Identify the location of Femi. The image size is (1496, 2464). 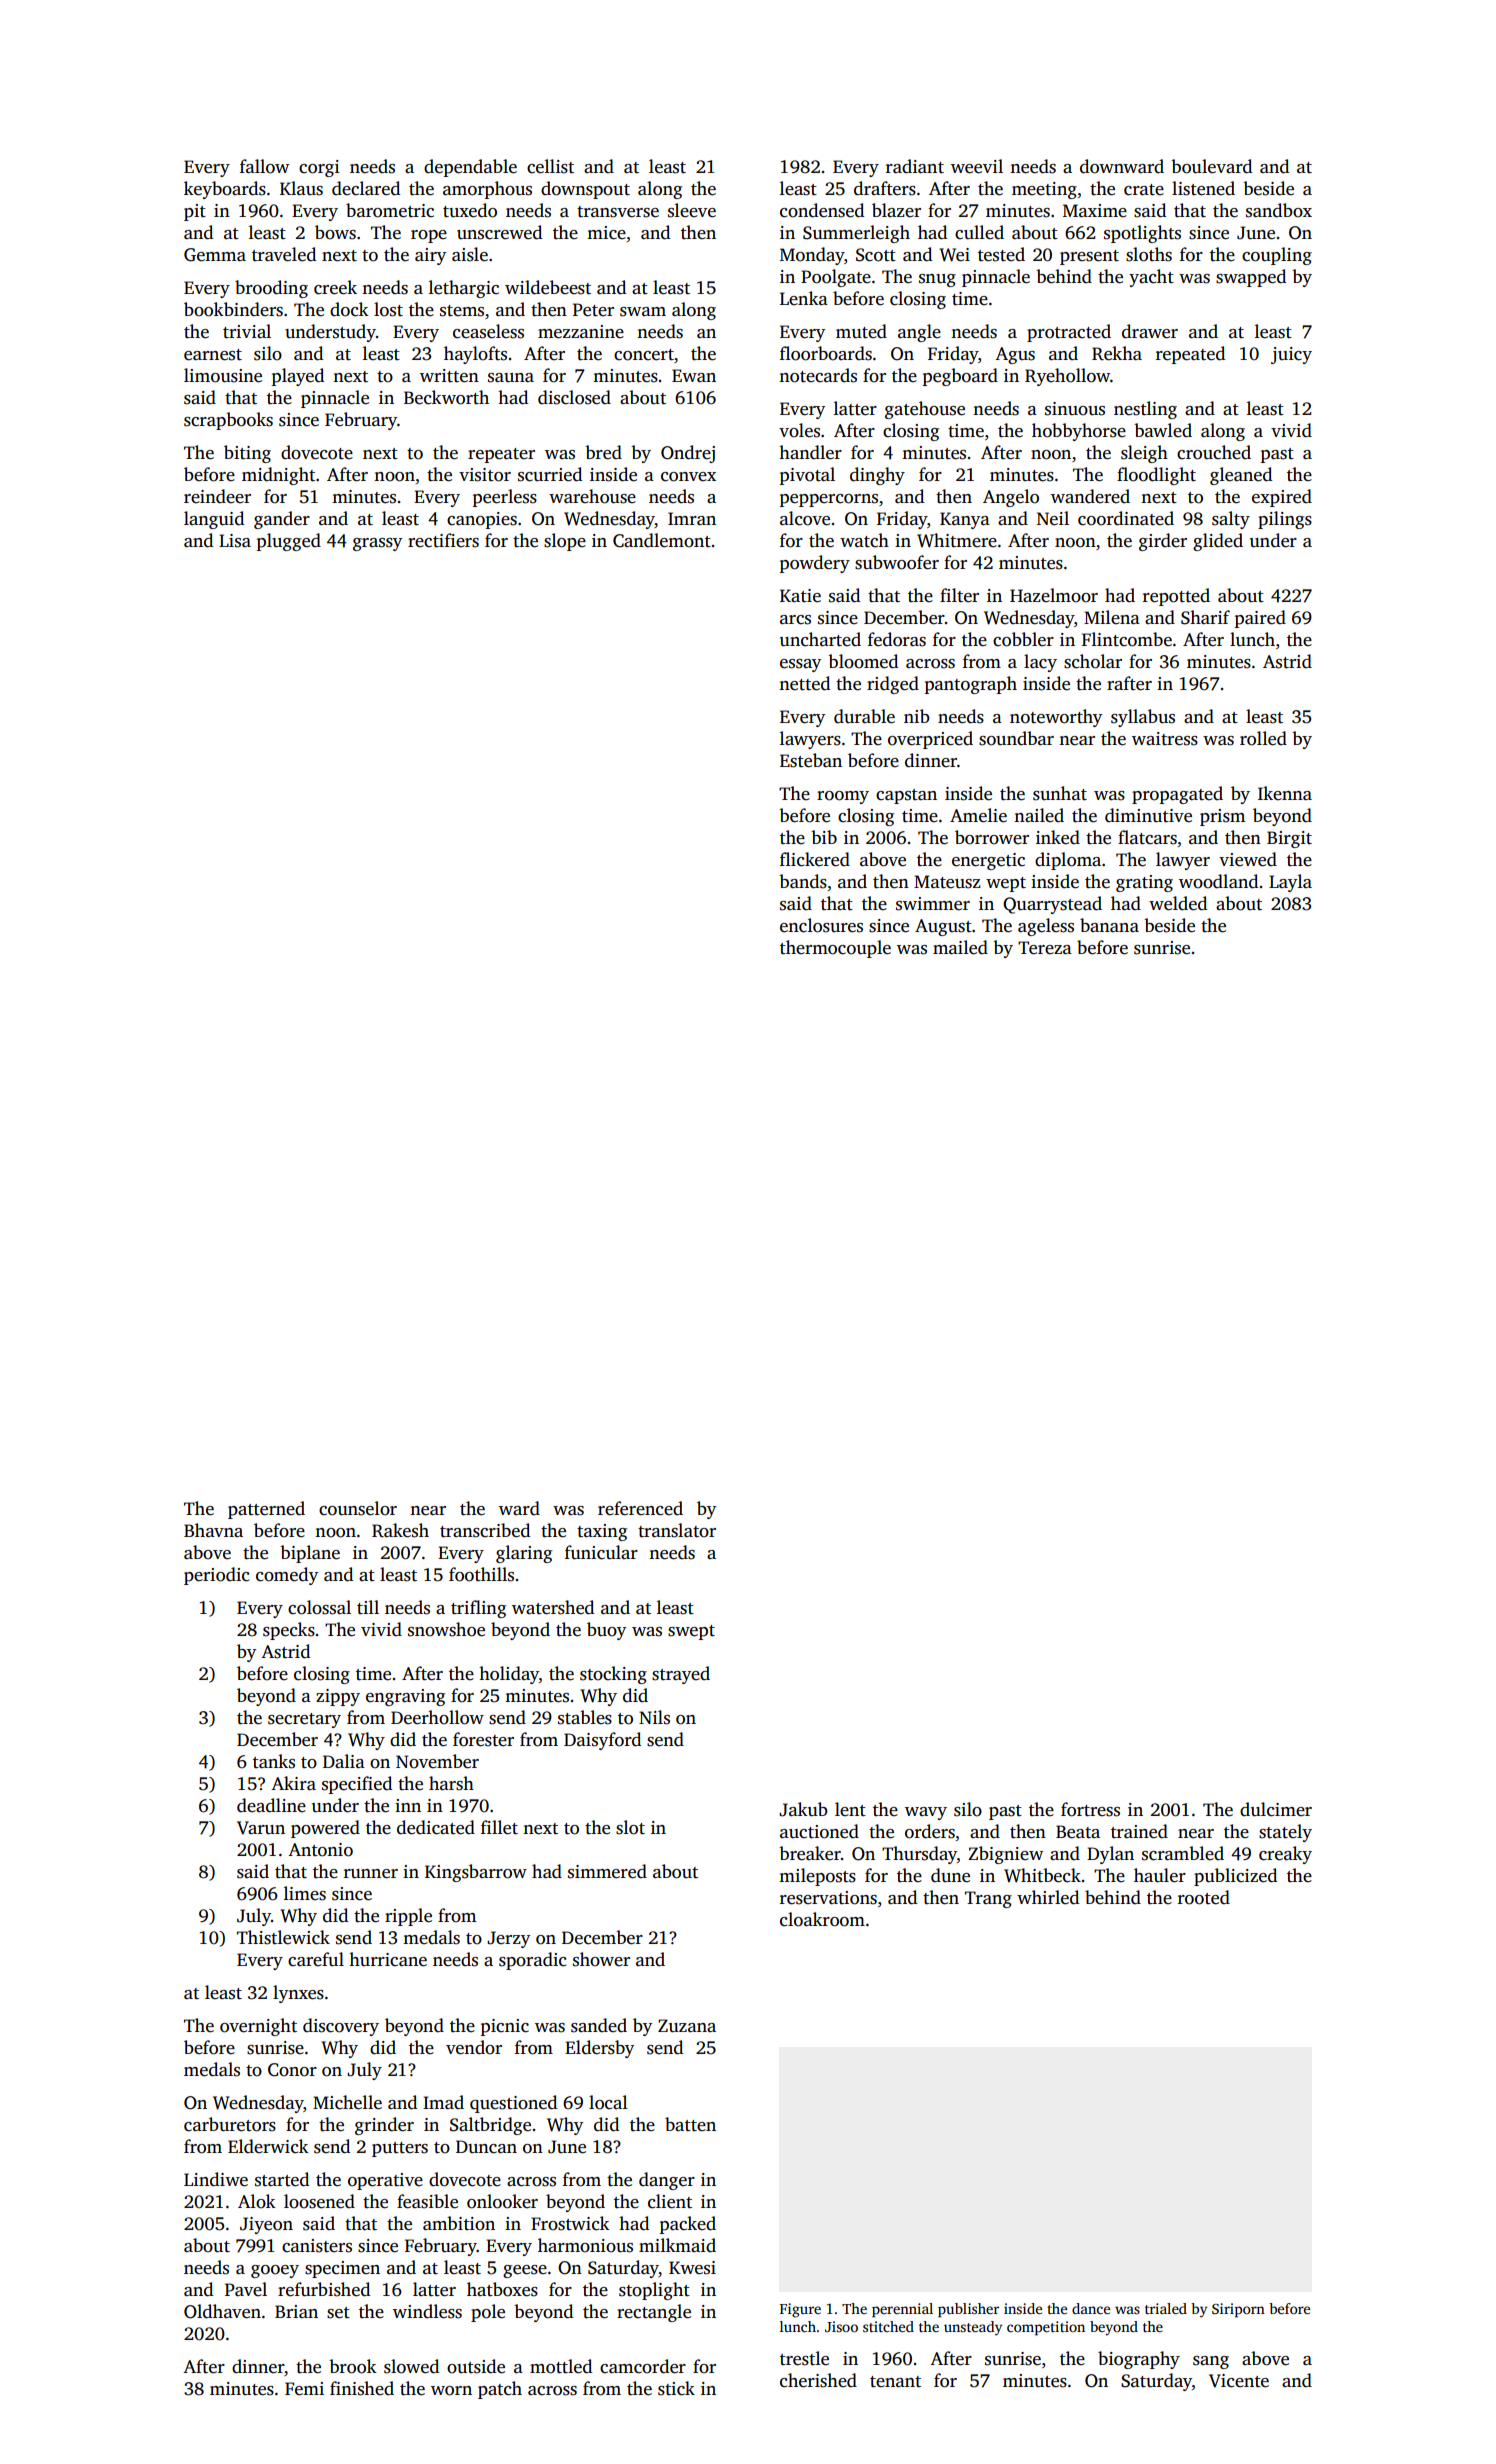
(304, 2389).
